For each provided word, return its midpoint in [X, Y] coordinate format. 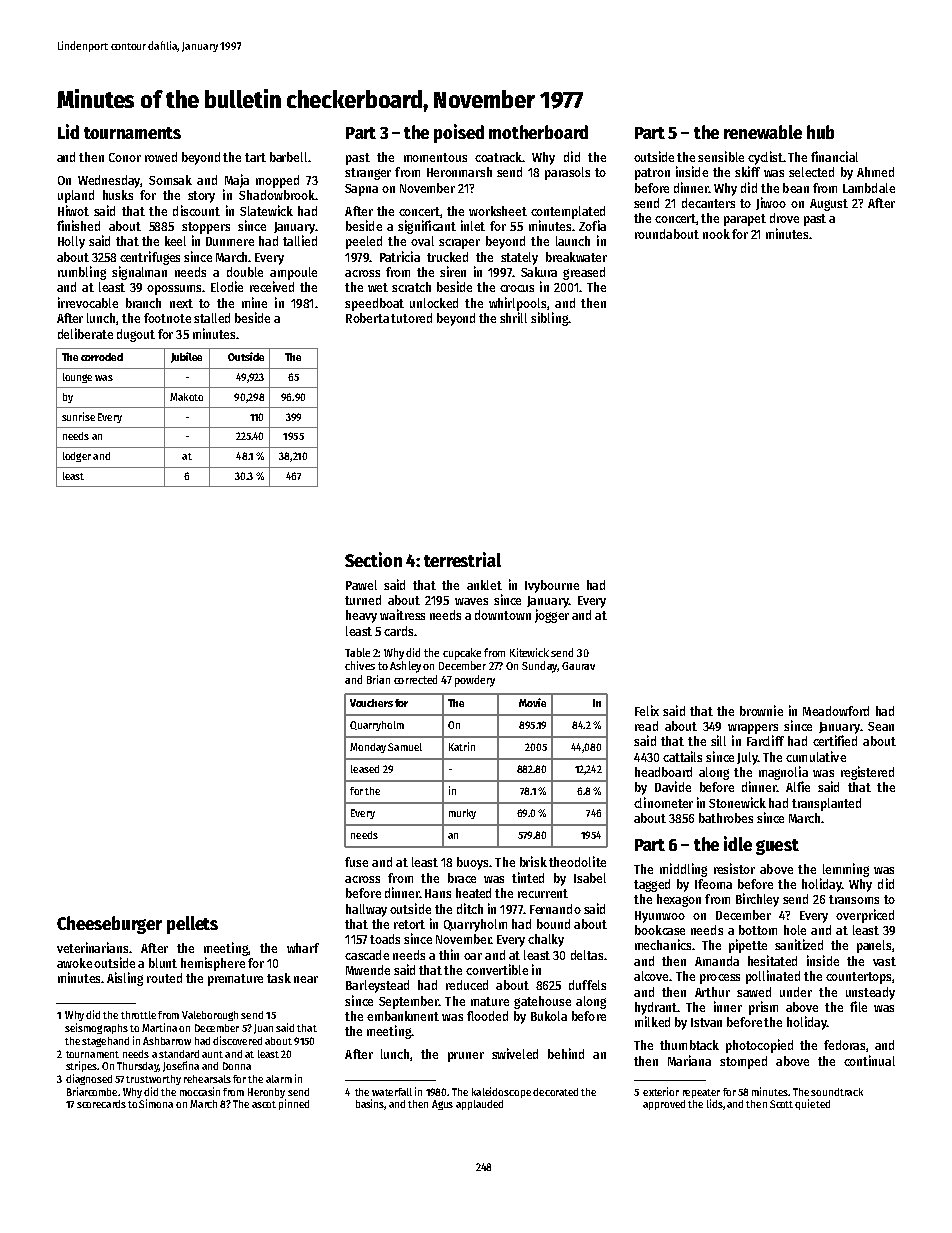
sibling [549, 319]
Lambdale [869, 188]
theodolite [577, 861]
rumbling [82, 273]
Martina [159, 1027]
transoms [854, 899]
